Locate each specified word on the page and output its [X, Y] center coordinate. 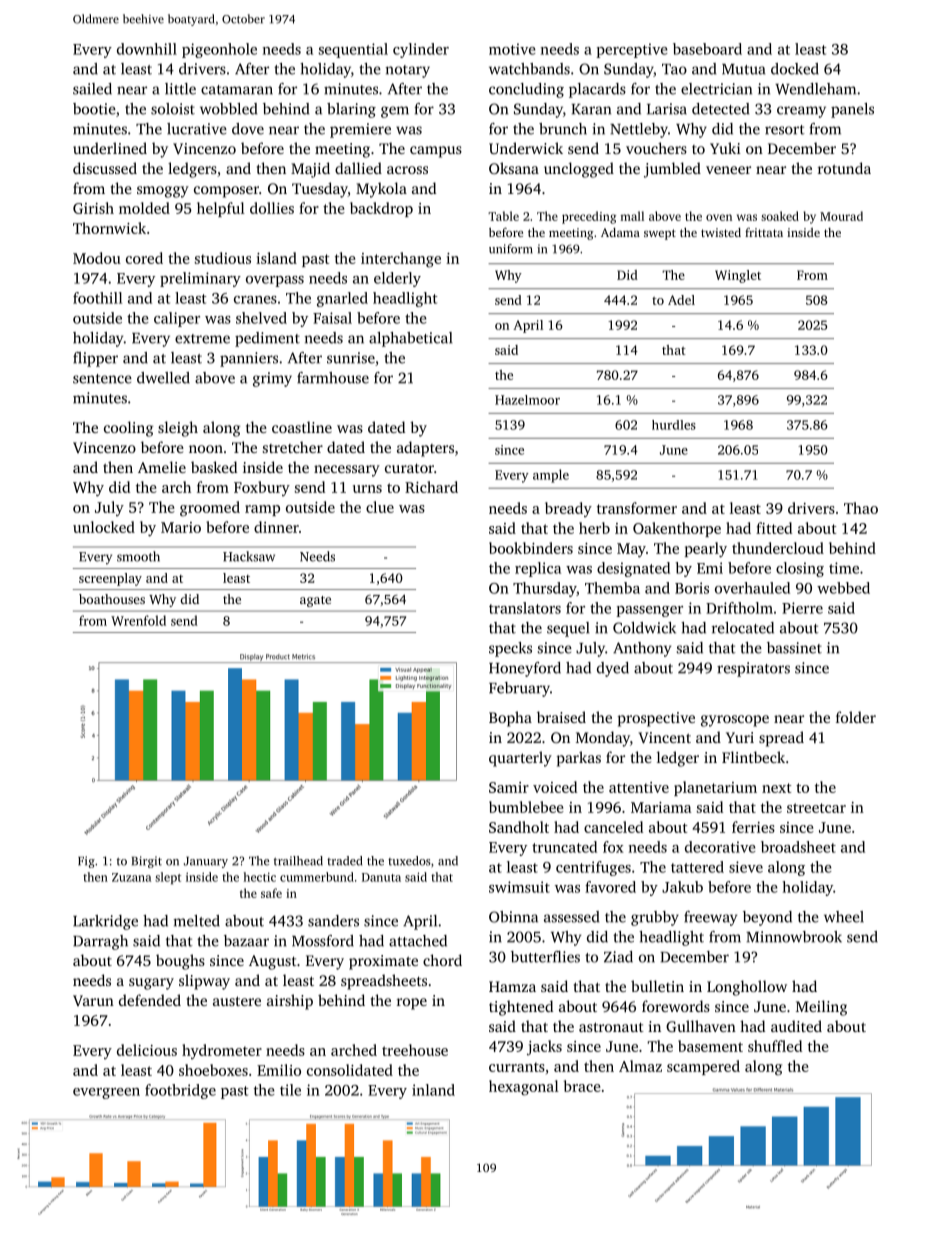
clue [380, 507]
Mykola [381, 190]
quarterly [520, 759]
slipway [204, 982]
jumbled [672, 170]
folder [856, 717]
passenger [649, 611]
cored [144, 258]
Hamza [512, 986]
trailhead [298, 861]
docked [795, 69]
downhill [147, 49]
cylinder [421, 50]
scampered [703, 1067]
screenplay [110, 579]
